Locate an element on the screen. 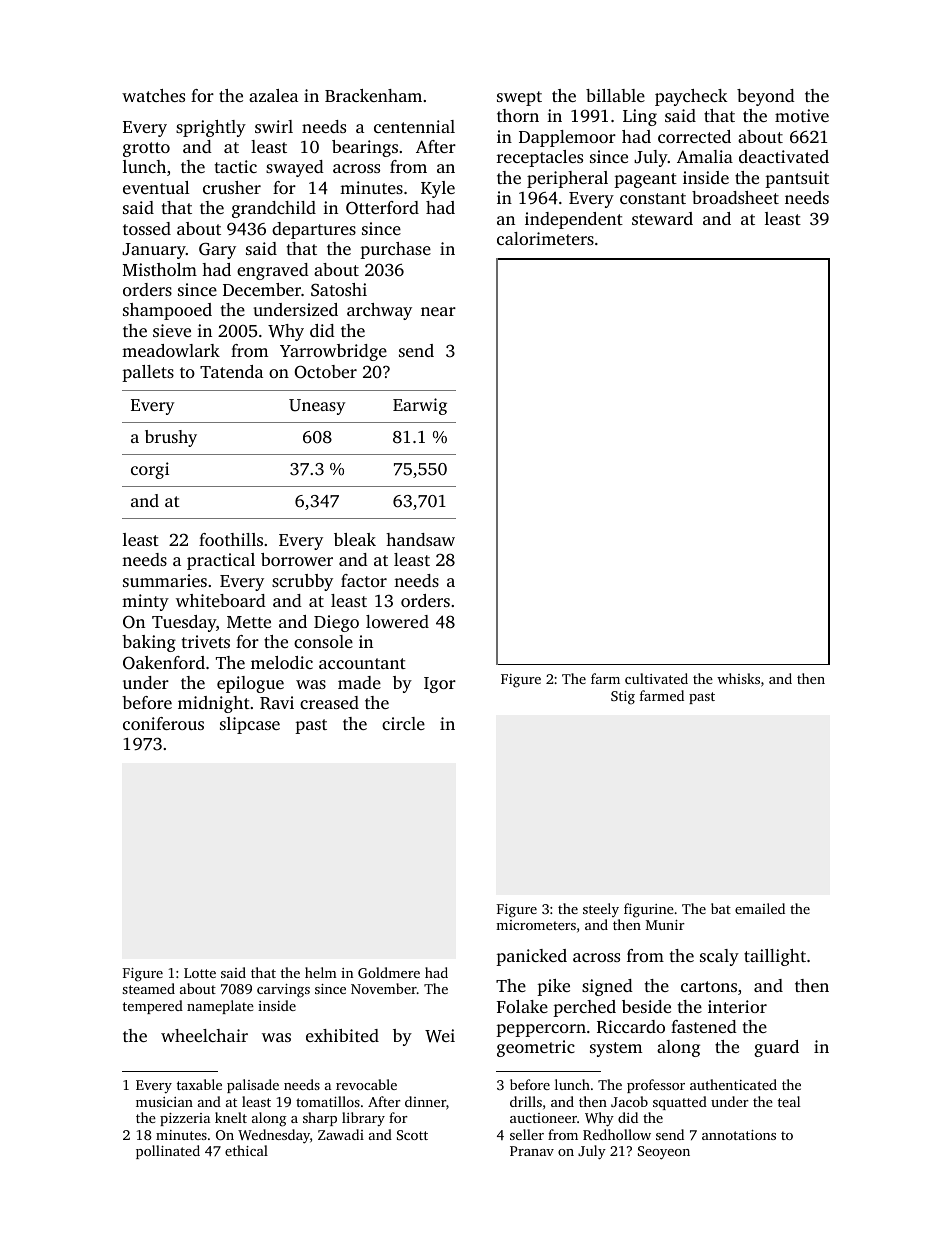  Pranav is located at coordinates (532, 1151).
